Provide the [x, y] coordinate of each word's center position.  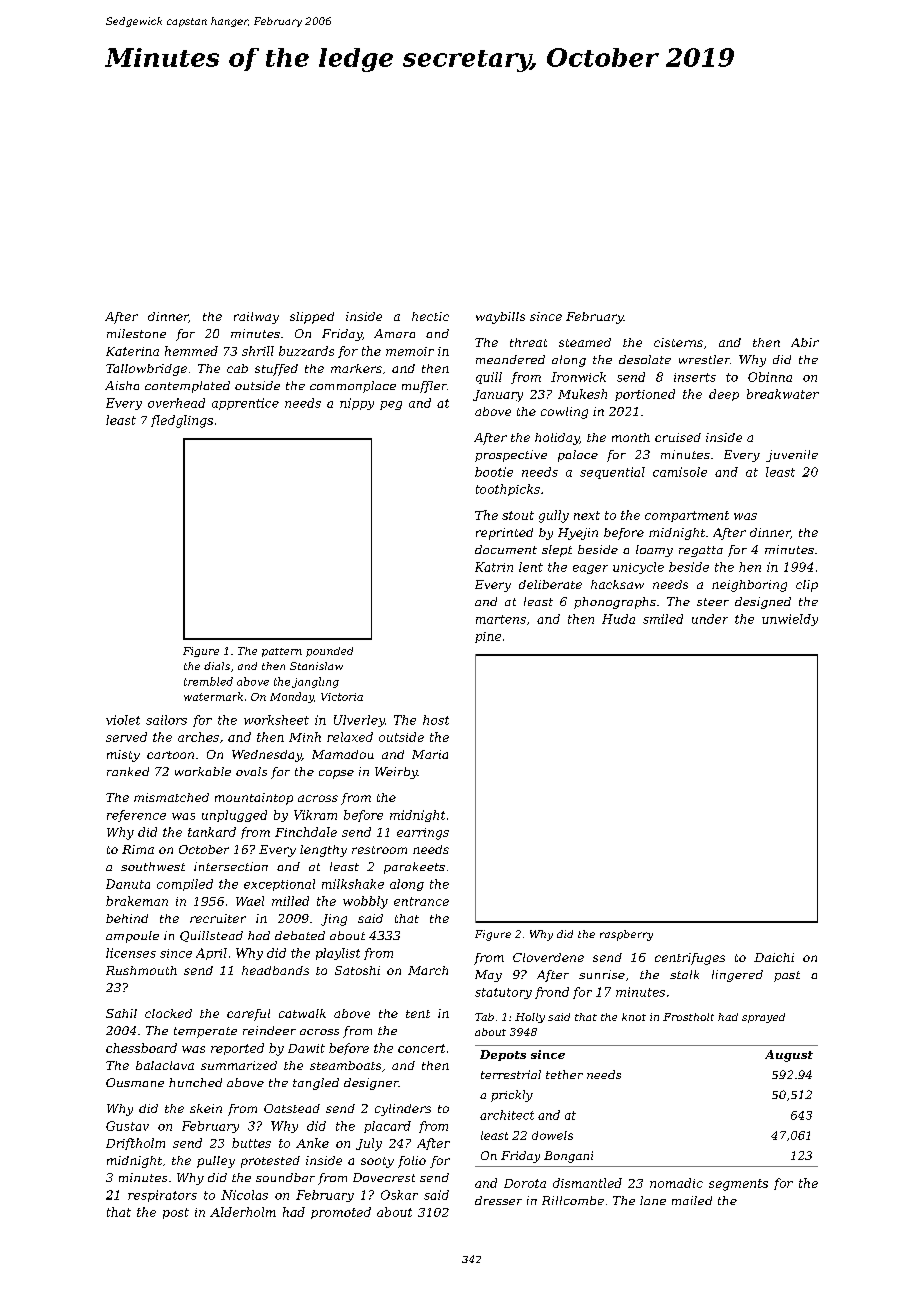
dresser [498, 1200]
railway [256, 318]
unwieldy [790, 620]
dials [217, 666]
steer [713, 602]
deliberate [550, 584]
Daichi [774, 957]
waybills [500, 318]
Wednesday [267, 756]
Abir [805, 342]
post [176, 1213]
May [488, 976]
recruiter [218, 918]
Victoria [342, 697]
